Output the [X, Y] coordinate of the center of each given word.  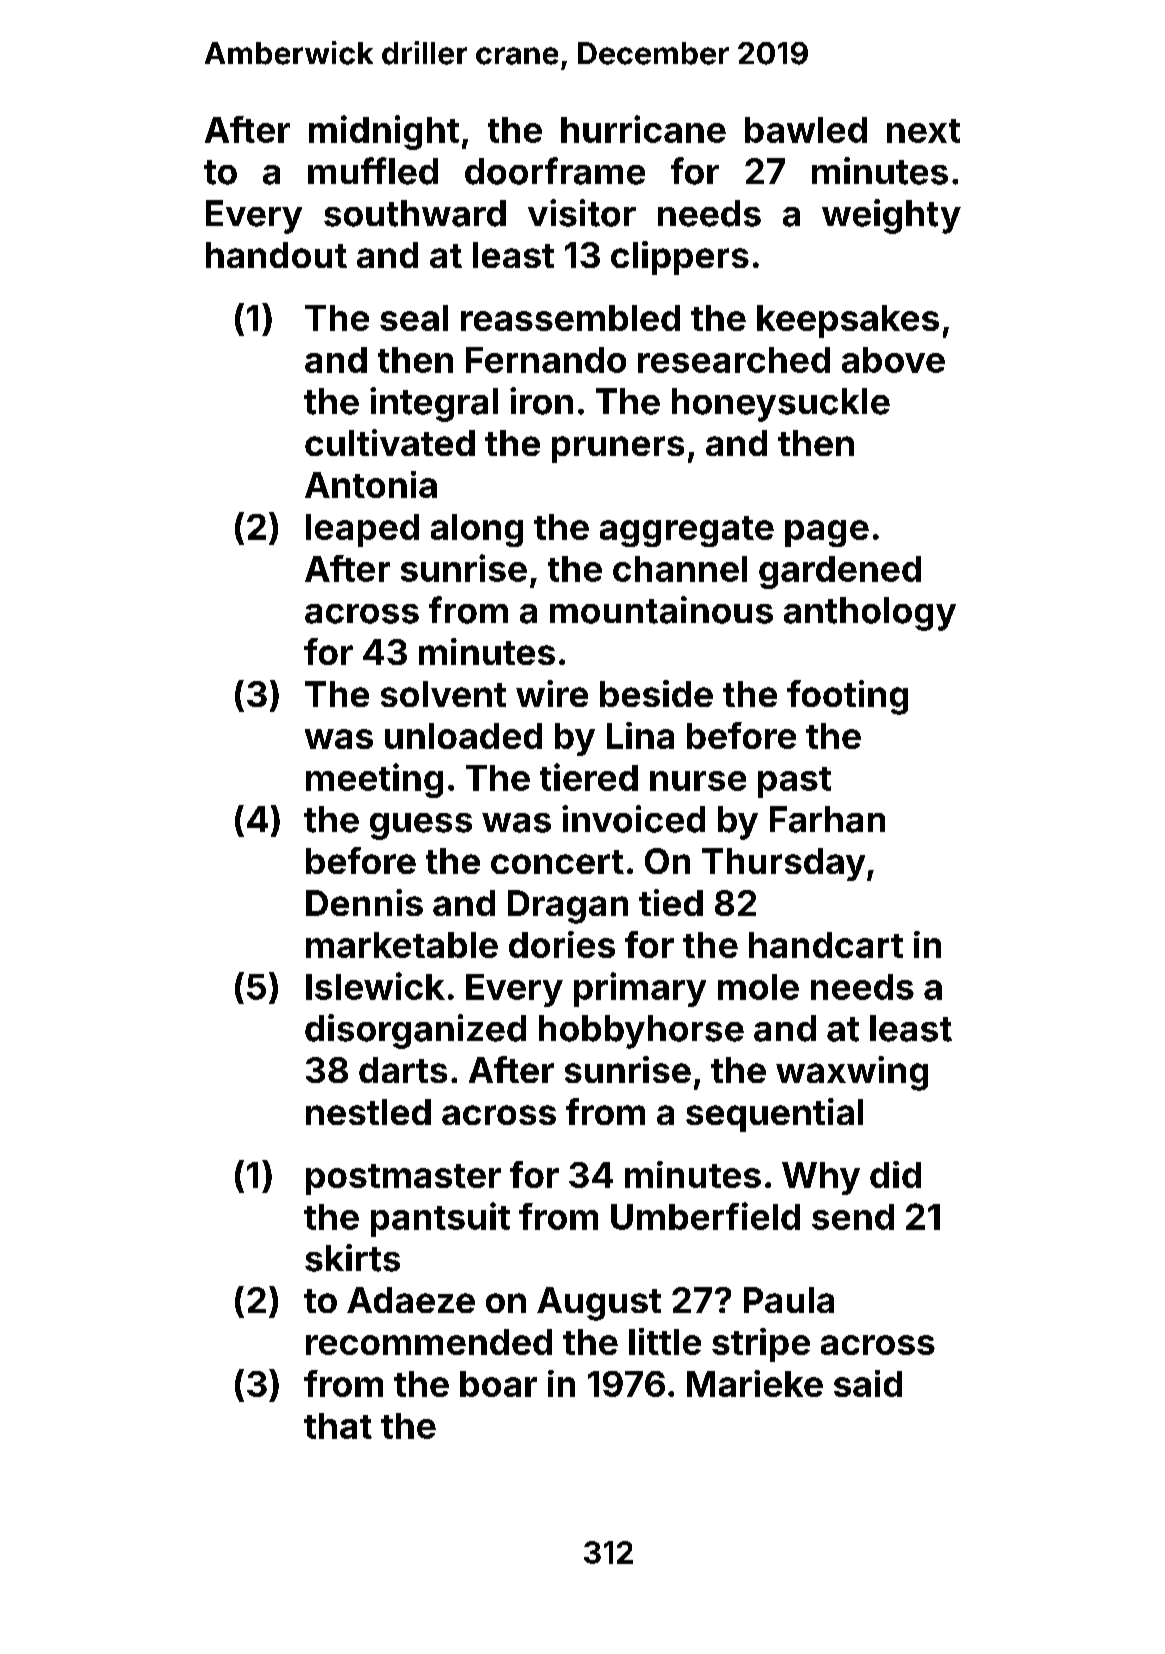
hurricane [643, 129]
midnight [384, 132]
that [338, 1426]
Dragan [568, 907]
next [923, 131]
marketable [402, 945]
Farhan [827, 819]
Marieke [755, 1383]
